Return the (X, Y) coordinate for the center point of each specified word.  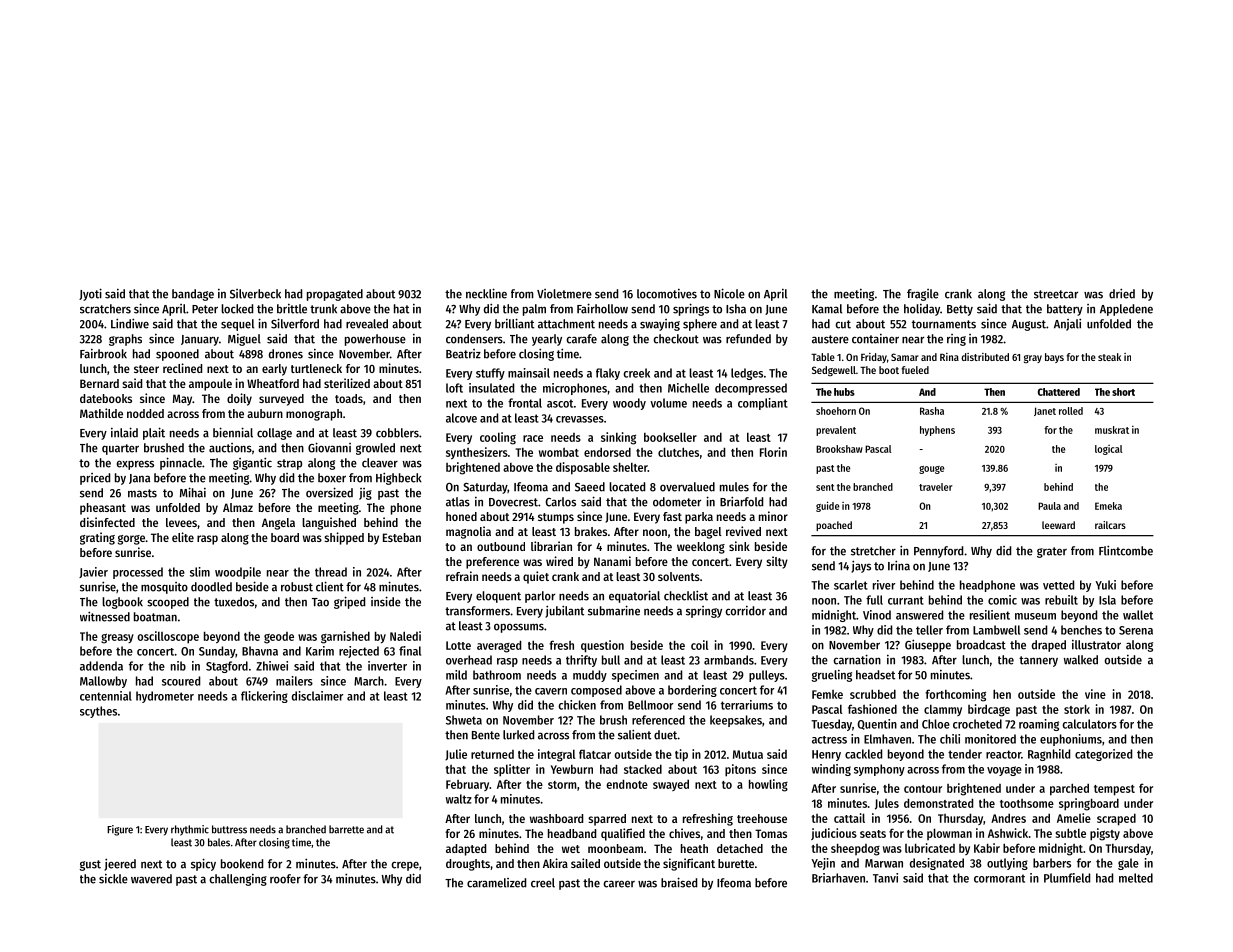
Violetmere (564, 294)
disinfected (107, 522)
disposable (583, 468)
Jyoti (90, 294)
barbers (1052, 863)
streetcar (1056, 294)
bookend (242, 864)
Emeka (1108, 506)
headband (572, 833)
